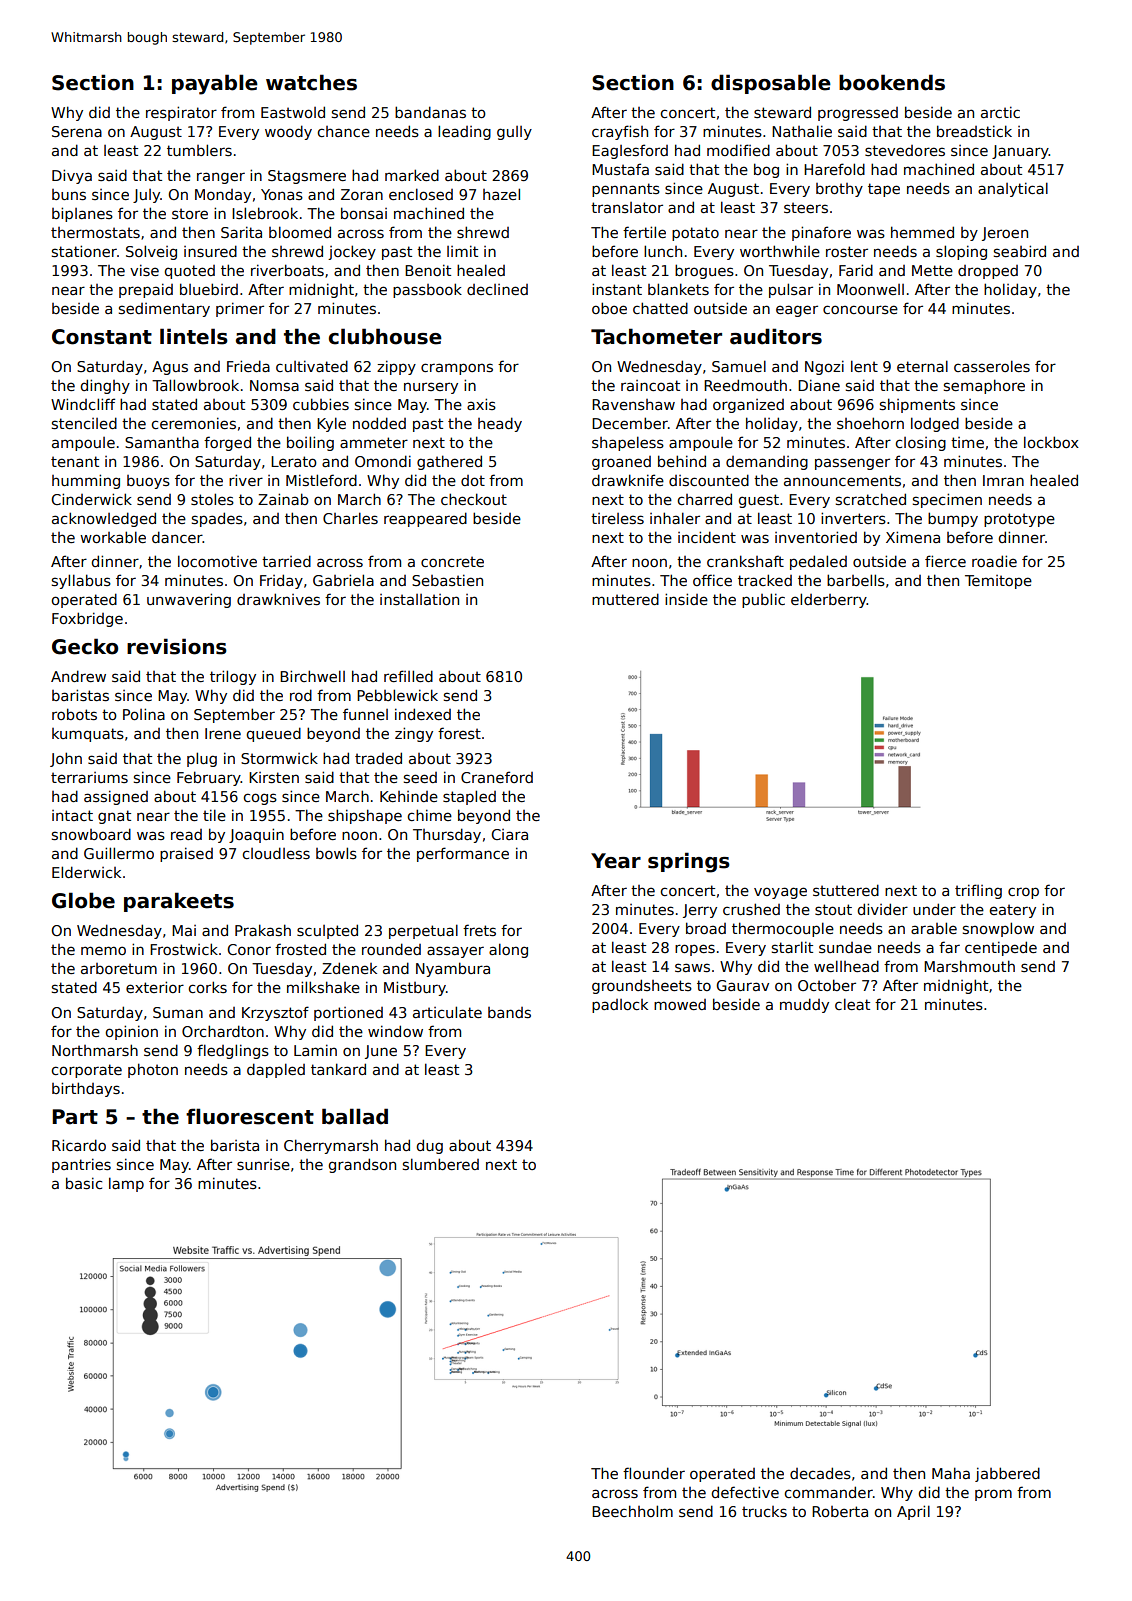 This page has height=1601, width=1132. What do you see at coordinates (1023, 893) in the page?
I see `crop` at bounding box center [1023, 893].
